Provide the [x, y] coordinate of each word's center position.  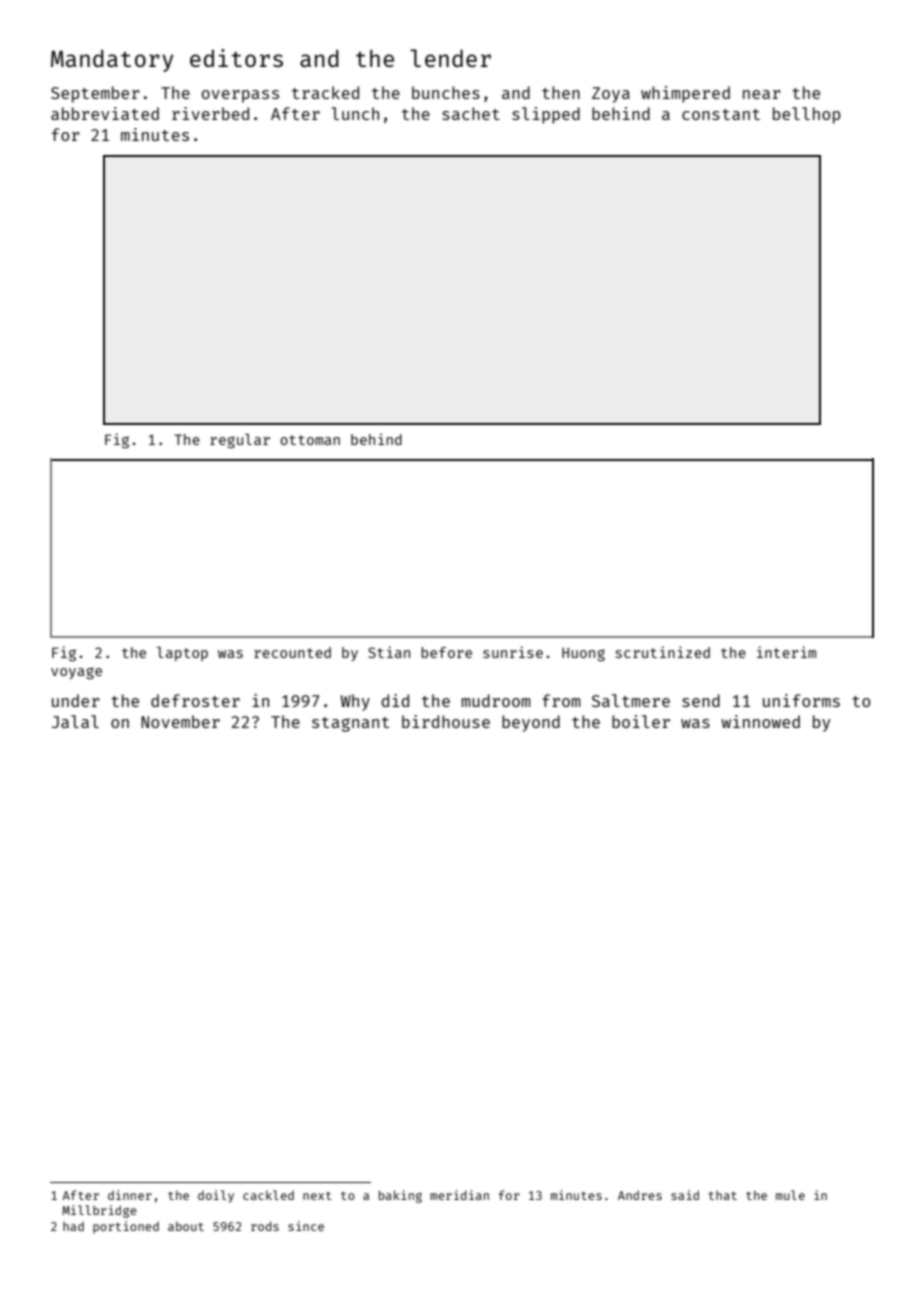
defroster [195, 700]
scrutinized [663, 652]
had [73, 1226]
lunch [355, 113]
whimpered [685, 94]
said [685, 1195]
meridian [459, 1195]
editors [236, 58]
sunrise [513, 652]
